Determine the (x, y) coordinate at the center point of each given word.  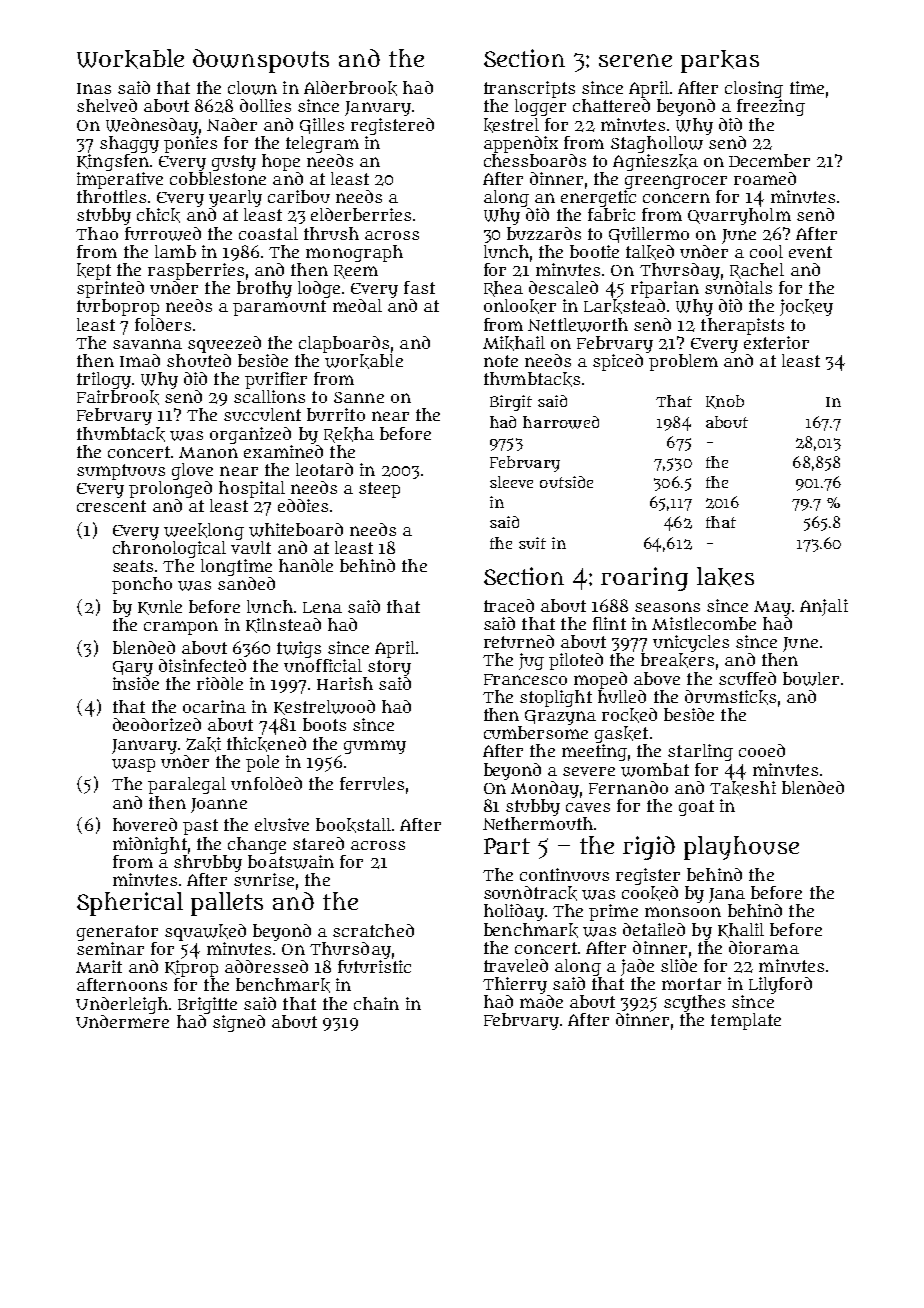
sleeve (511, 482)
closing (754, 89)
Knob (725, 402)
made (541, 1001)
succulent (262, 414)
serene (635, 60)
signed (239, 1023)
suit (532, 543)
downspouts (261, 61)
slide (679, 965)
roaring (644, 579)
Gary (133, 668)
